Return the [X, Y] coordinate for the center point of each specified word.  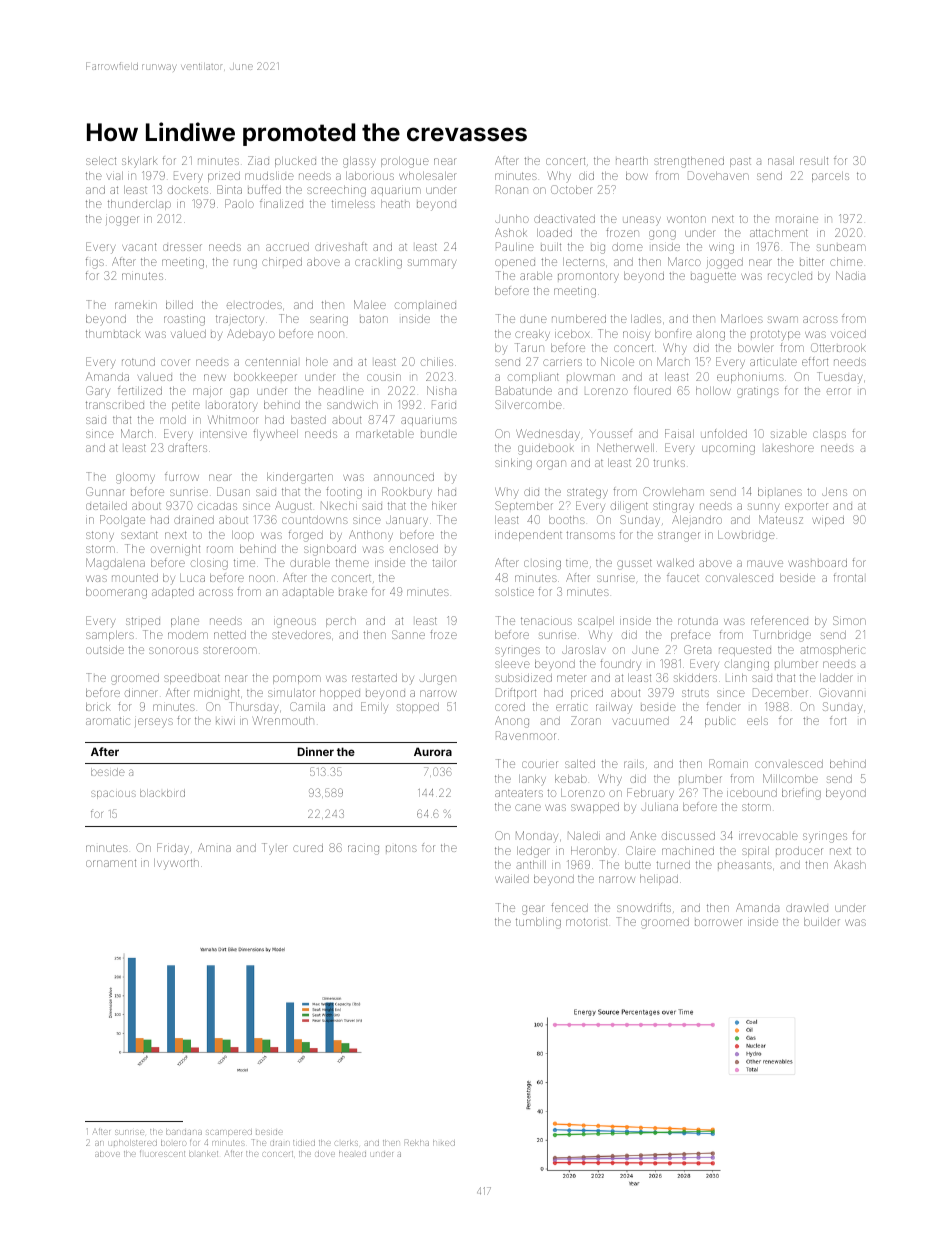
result [814, 161]
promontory [588, 277]
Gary [98, 392]
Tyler [274, 848]
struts [695, 693]
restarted [374, 678]
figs [95, 263]
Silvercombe [528, 404]
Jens [834, 492]
